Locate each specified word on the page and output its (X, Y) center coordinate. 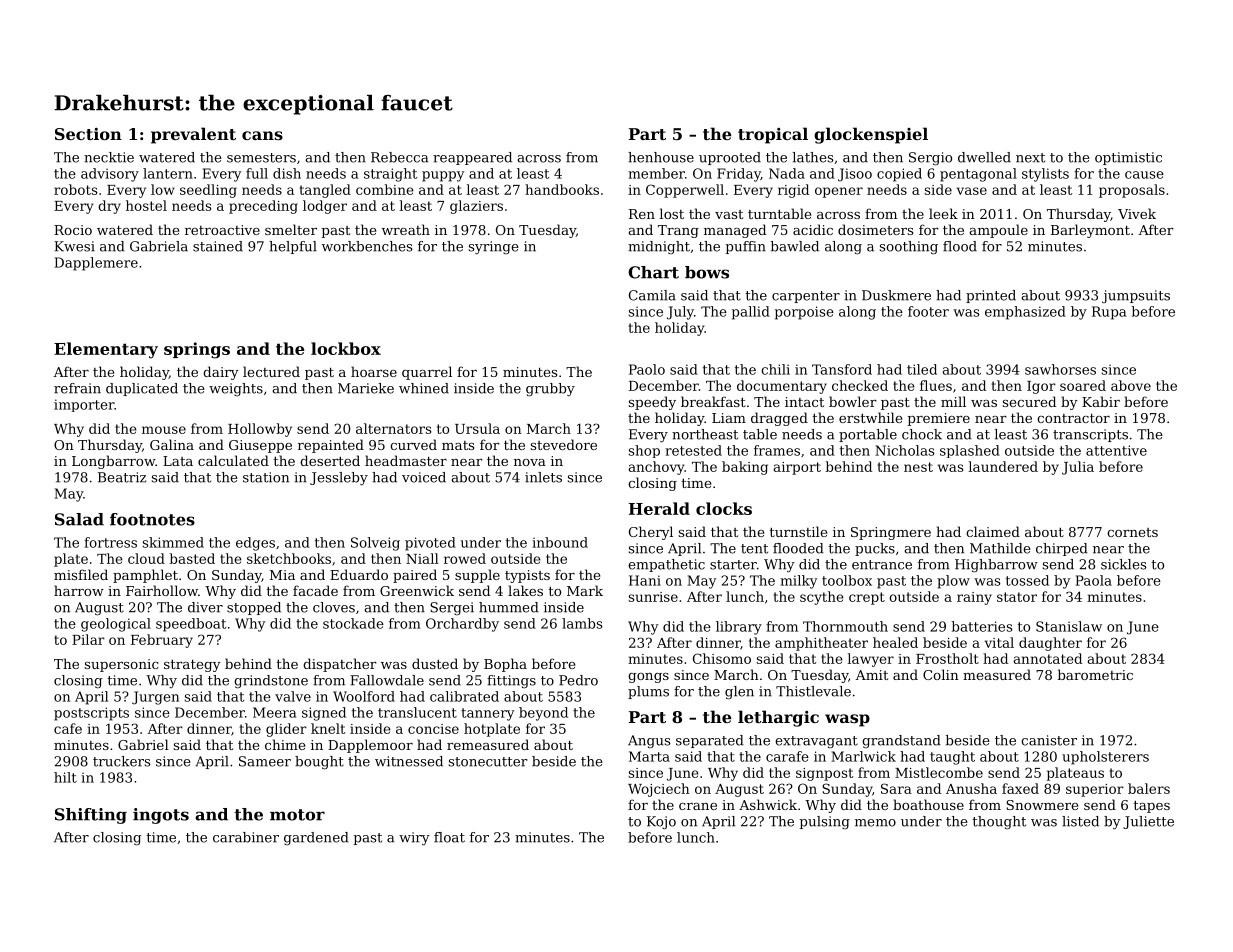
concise (433, 729)
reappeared (472, 158)
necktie (109, 157)
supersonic (122, 665)
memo (875, 823)
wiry (414, 839)
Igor (1041, 387)
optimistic (1128, 158)
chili (775, 369)
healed (895, 642)
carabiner (246, 837)
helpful (293, 247)
